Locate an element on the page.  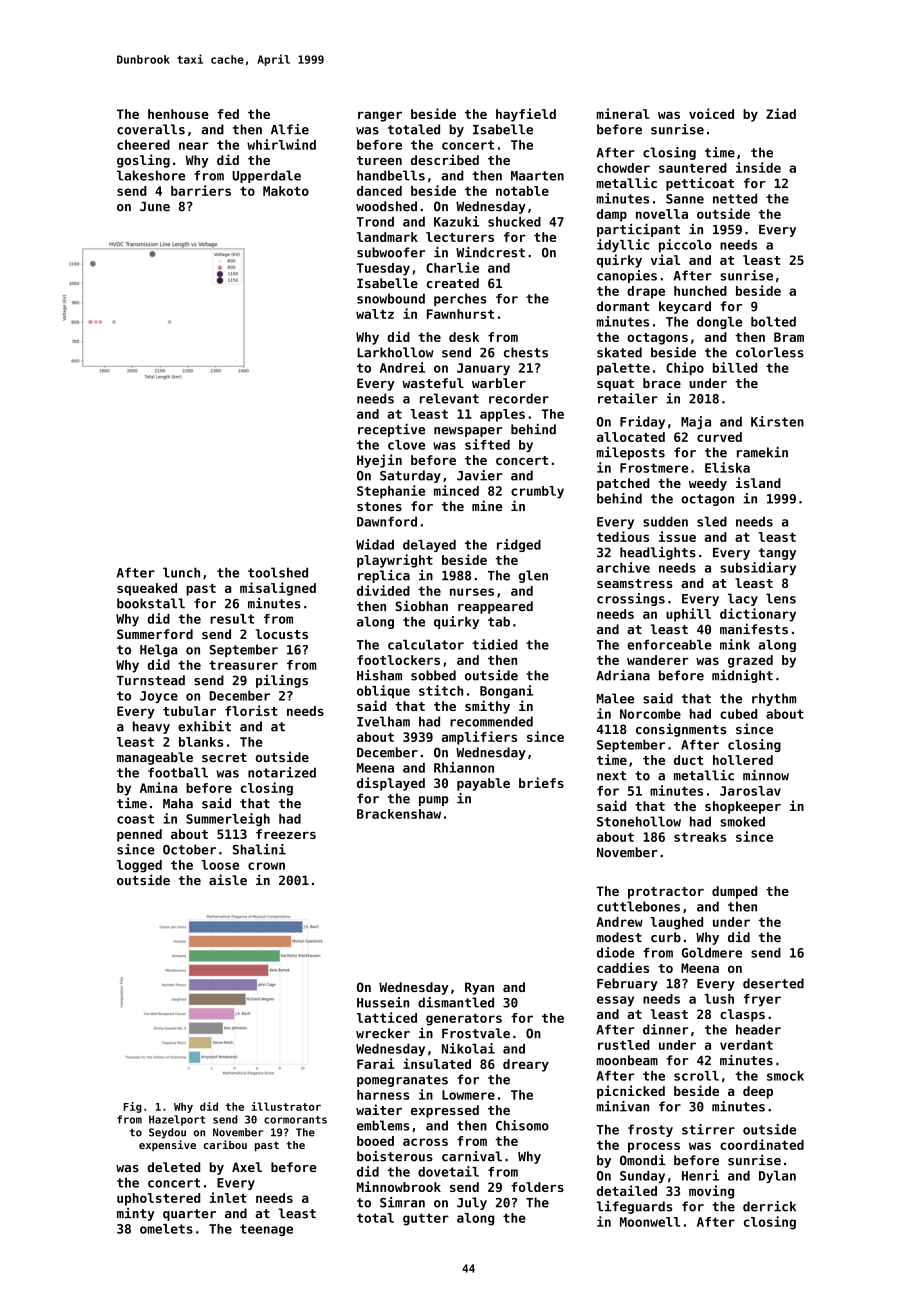
crown is located at coordinates (266, 866).
